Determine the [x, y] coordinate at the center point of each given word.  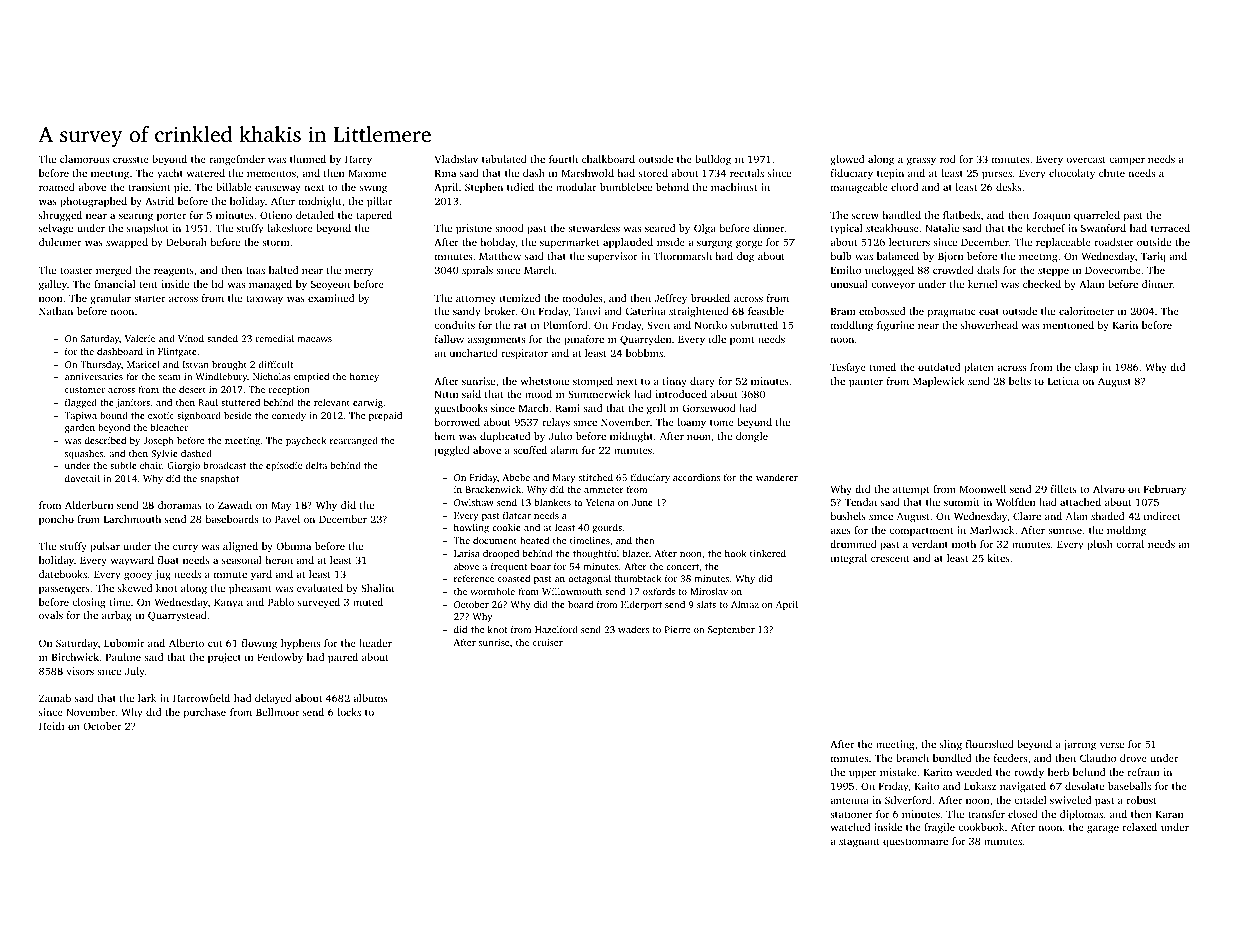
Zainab [55, 698]
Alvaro [1109, 489]
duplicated [505, 437]
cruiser [548, 642]
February [1165, 490]
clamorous [84, 159]
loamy [691, 423]
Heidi [51, 726]
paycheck [306, 441]
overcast [1086, 160]
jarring [1079, 745]
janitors [133, 403]
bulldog [713, 160]
